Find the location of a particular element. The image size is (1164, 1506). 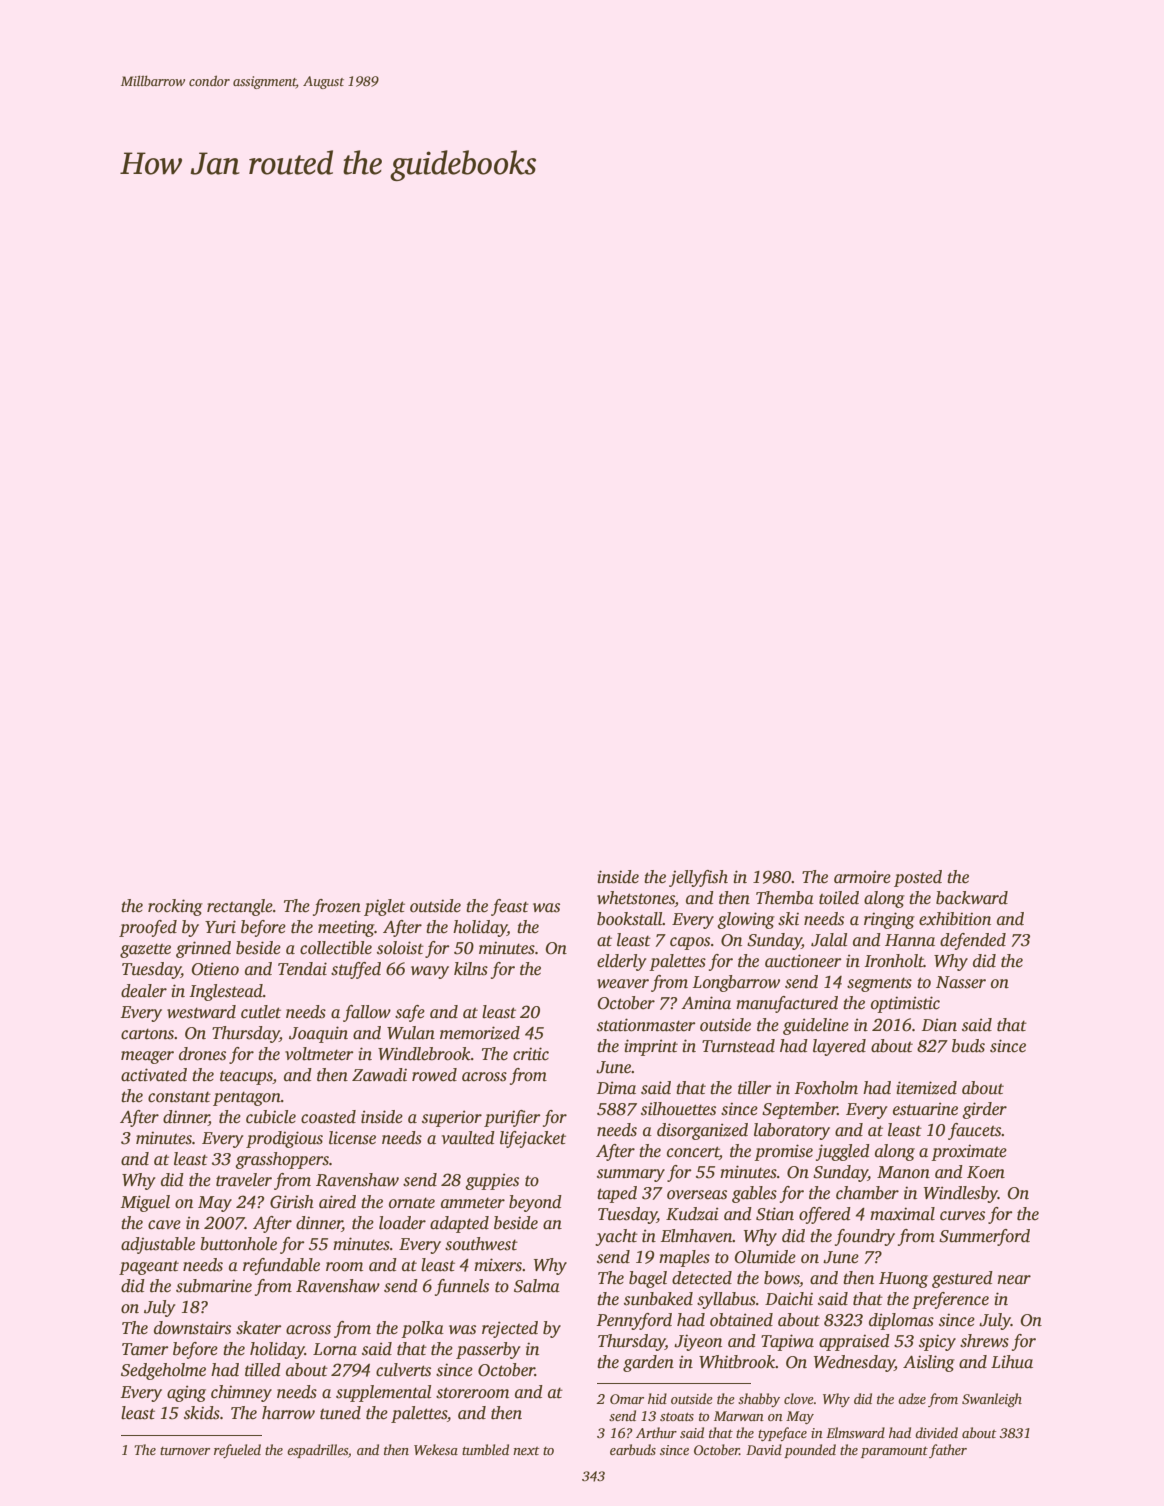

father is located at coordinates (948, 1451).
